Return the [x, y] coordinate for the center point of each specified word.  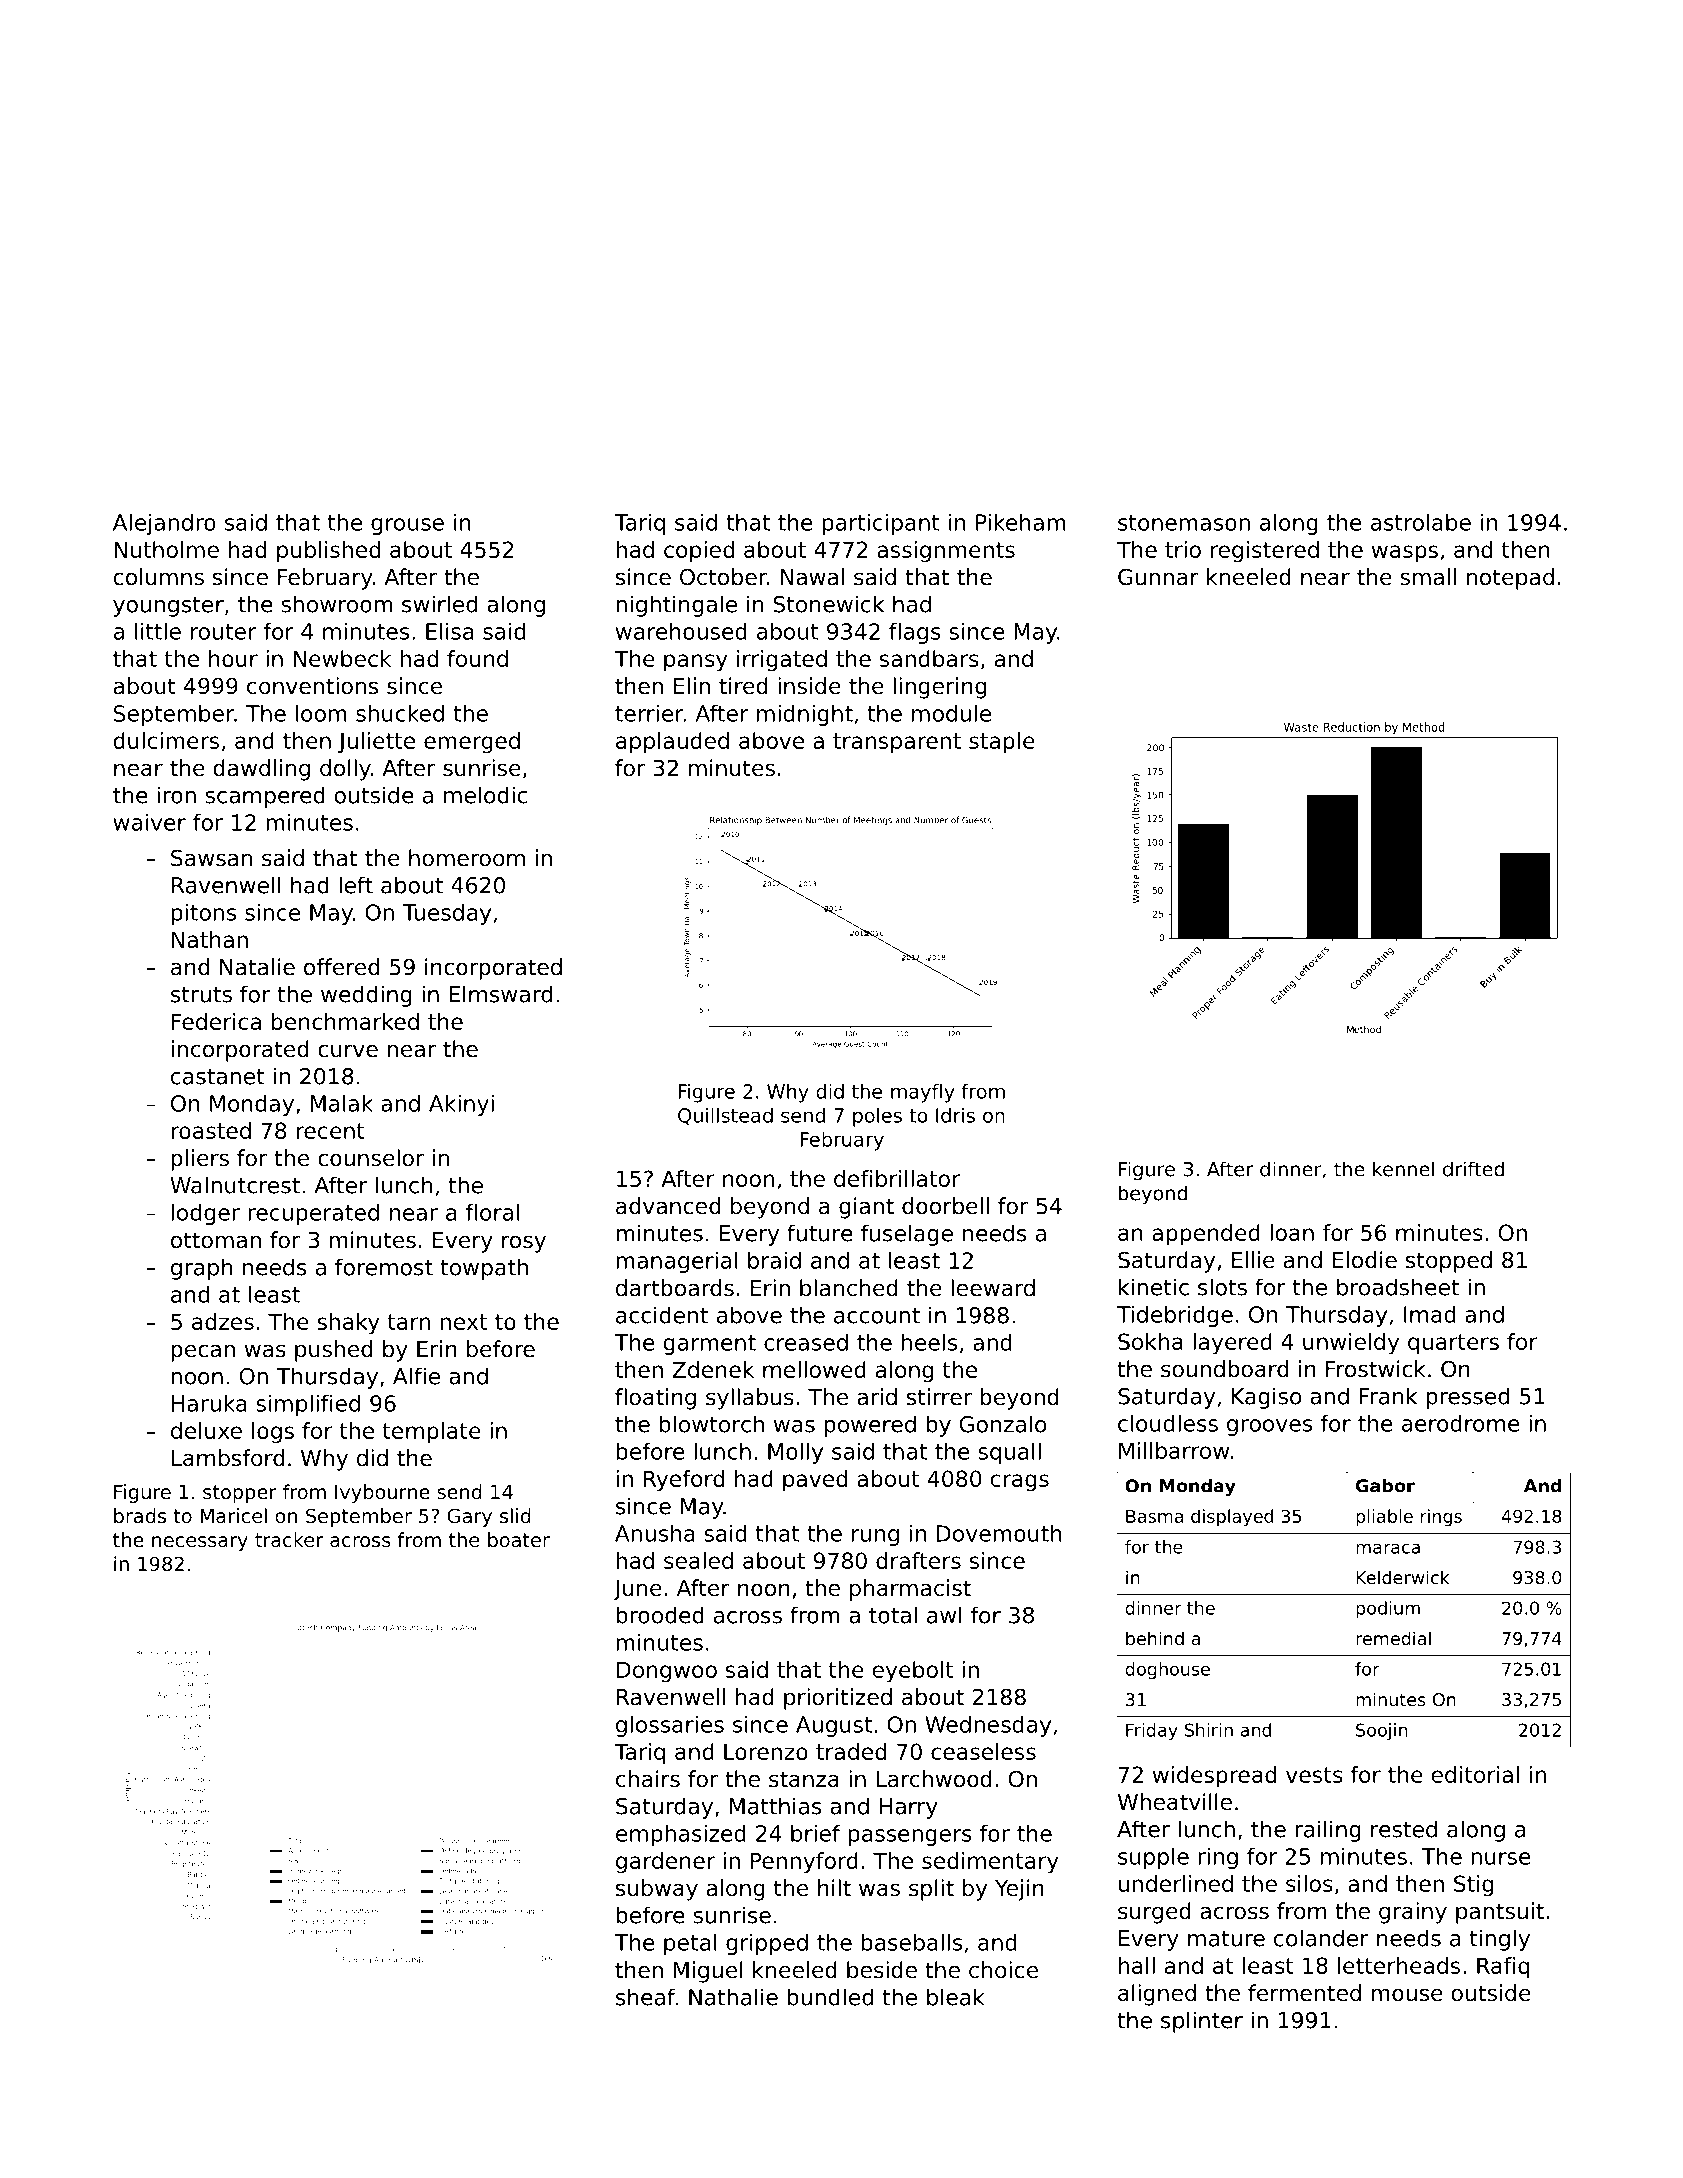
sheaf [645, 1997]
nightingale [676, 606]
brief [815, 1833]
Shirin [1209, 1730]
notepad [1510, 579]
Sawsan [211, 858]
